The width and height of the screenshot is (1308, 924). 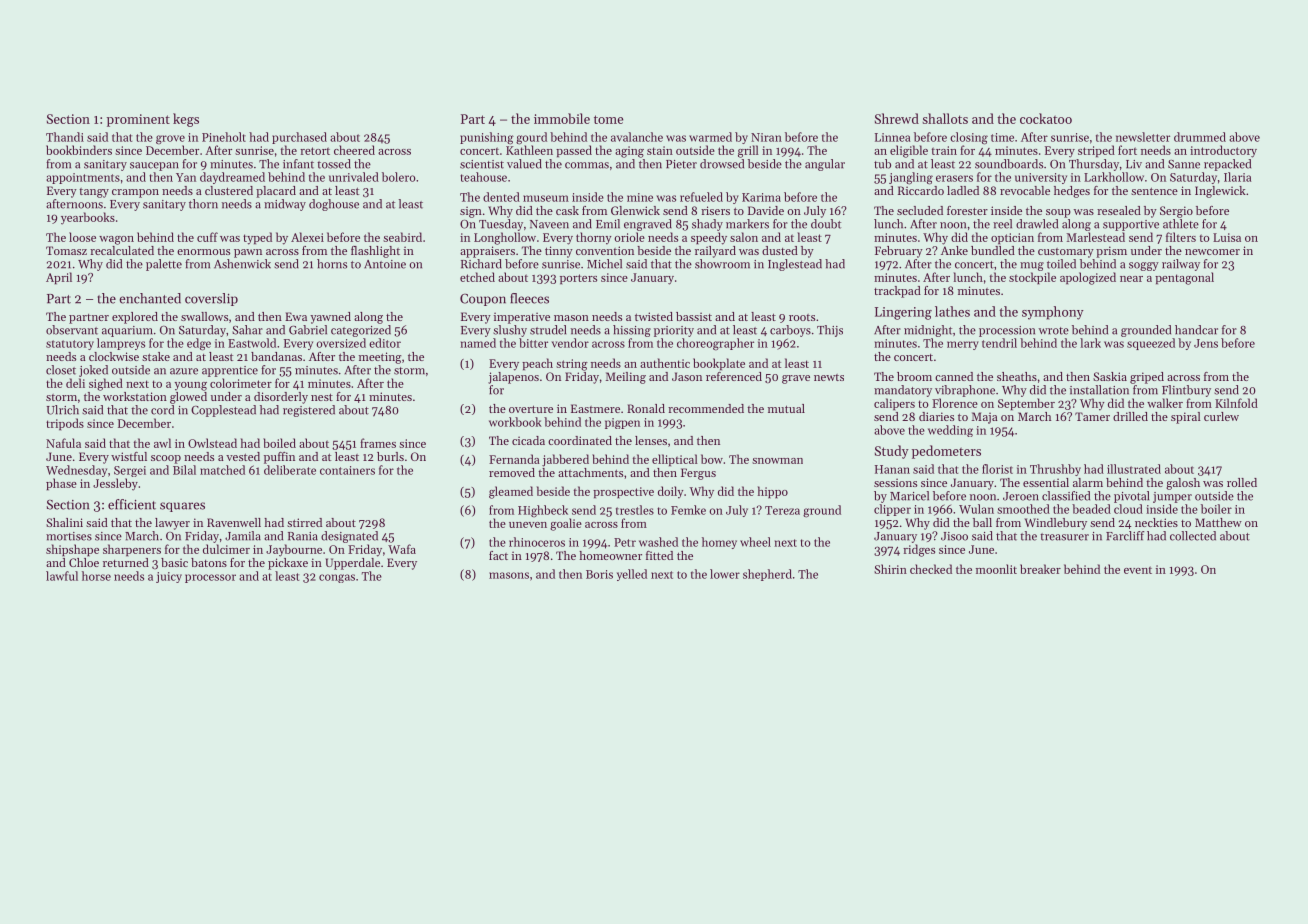 I want to click on closet, so click(x=61, y=370).
